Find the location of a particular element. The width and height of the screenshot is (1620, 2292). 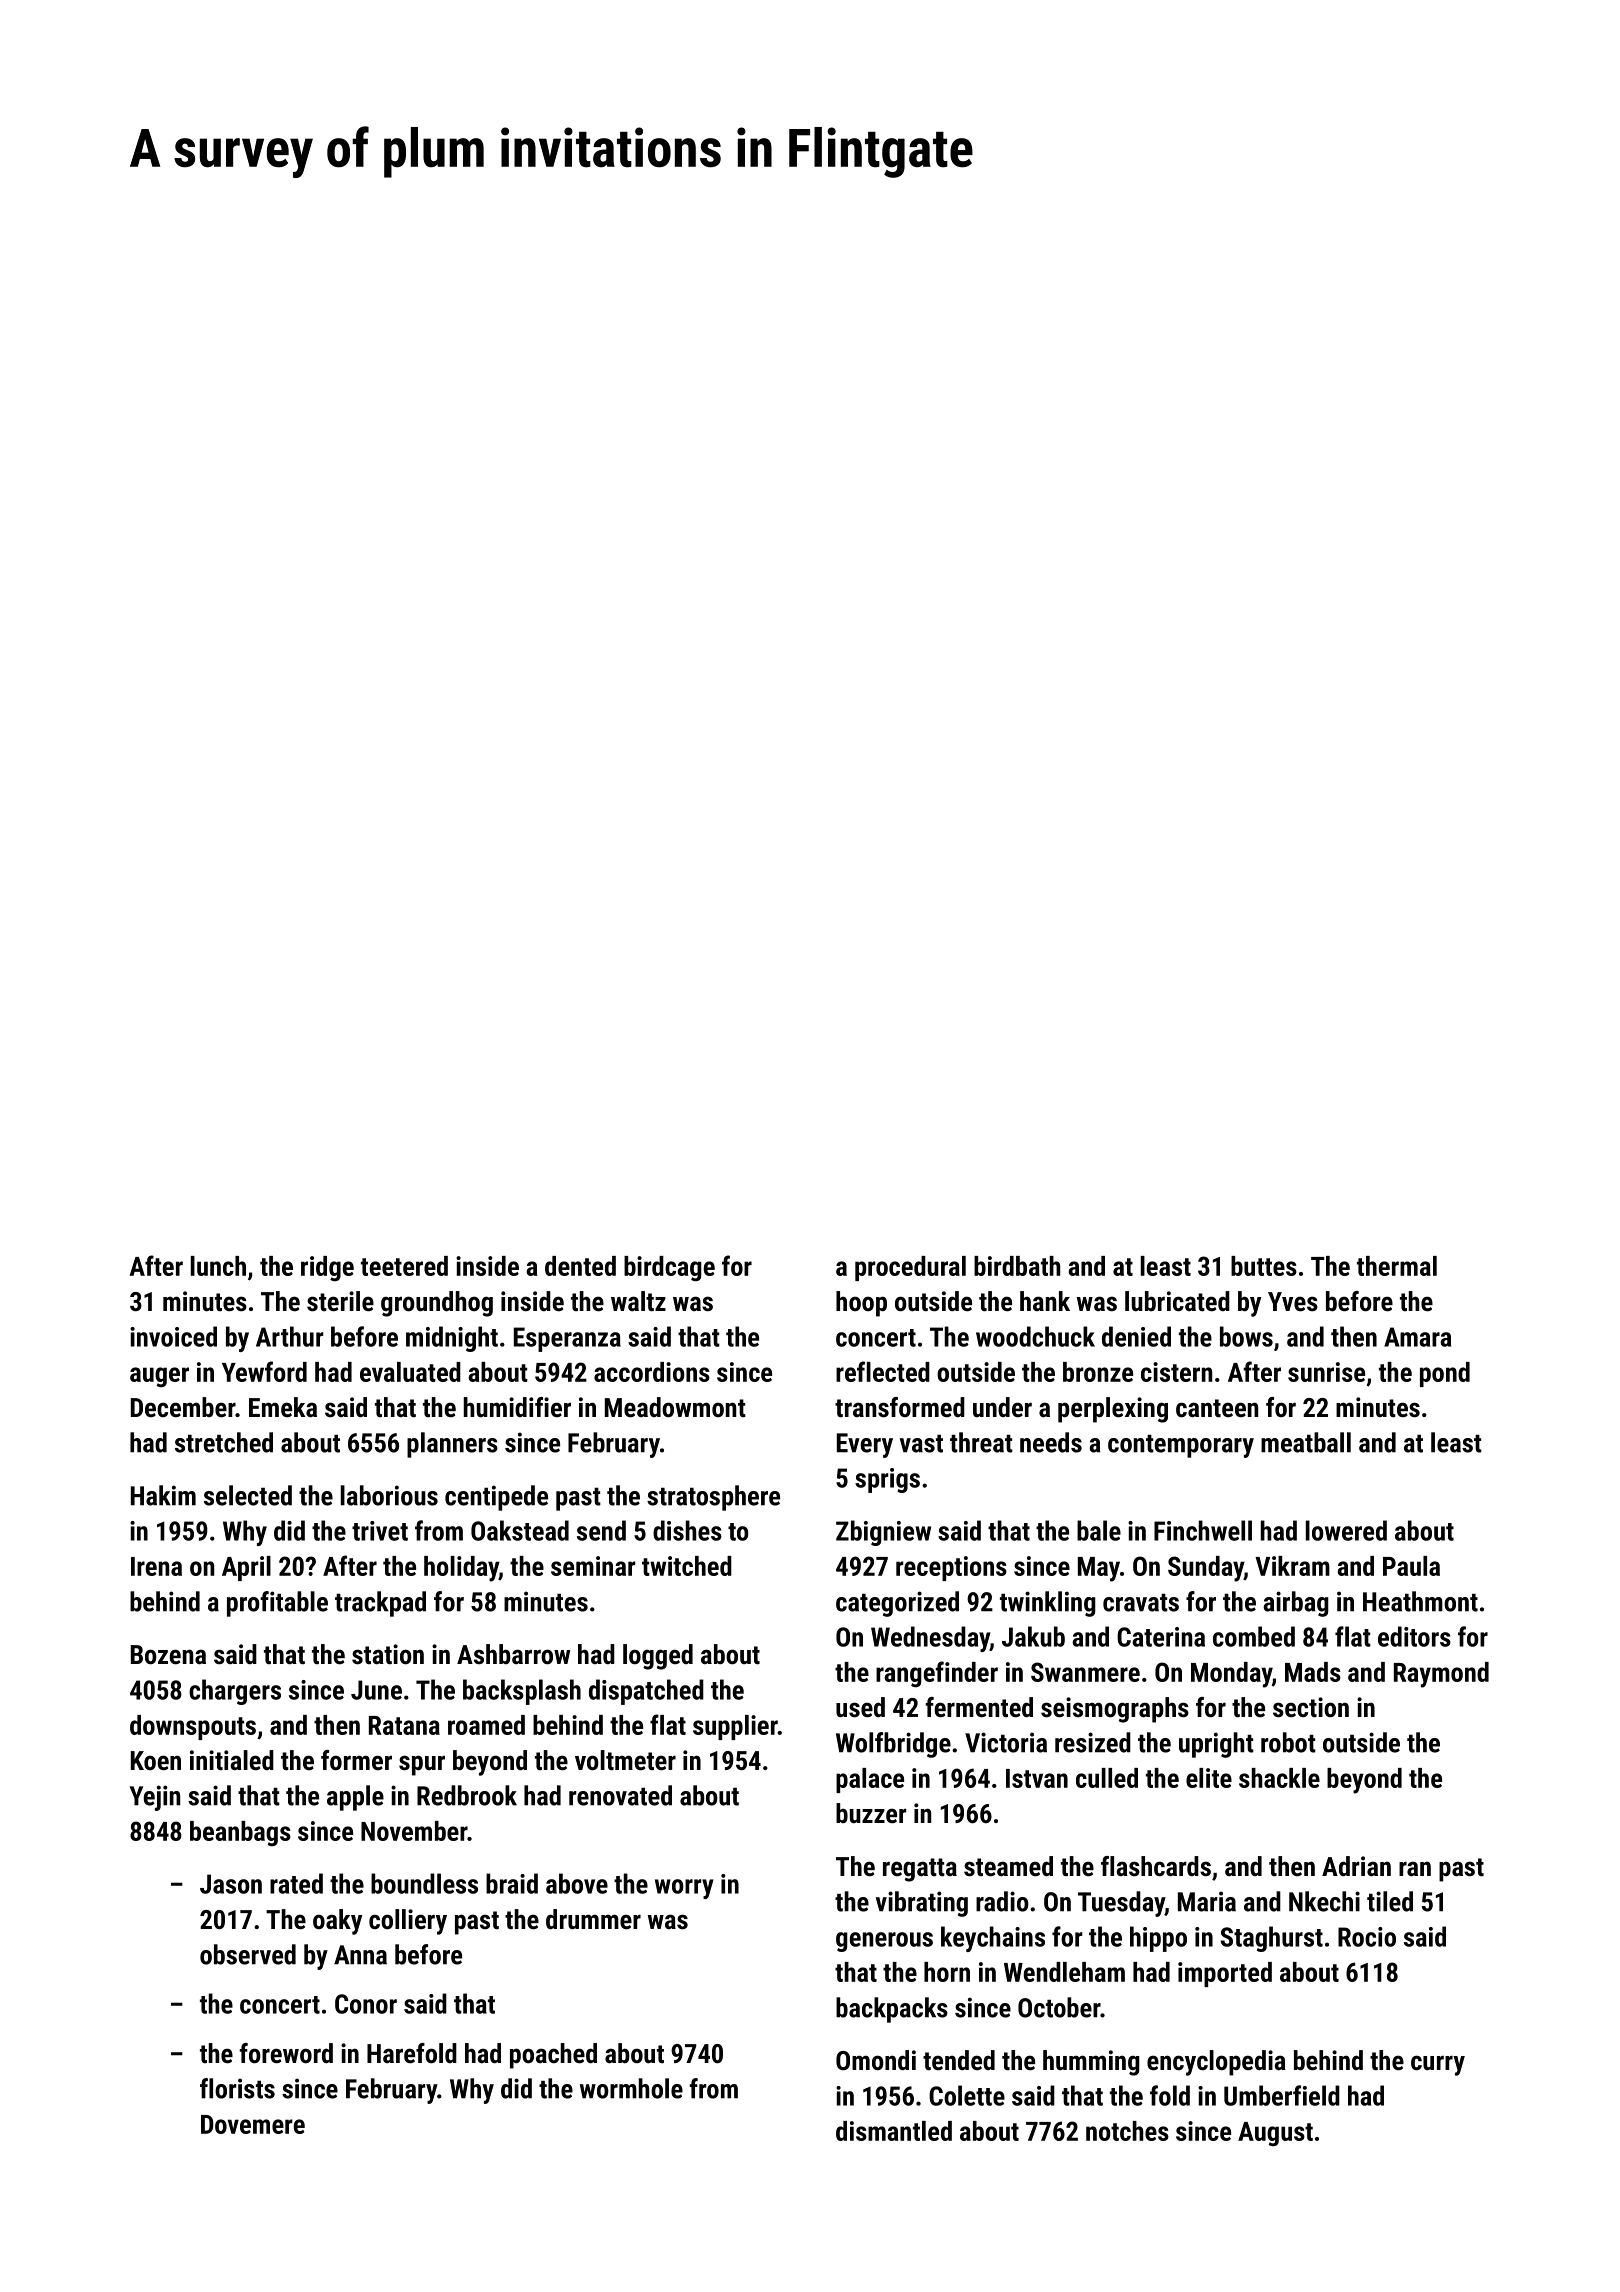

December is located at coordinates (183, 1407).
